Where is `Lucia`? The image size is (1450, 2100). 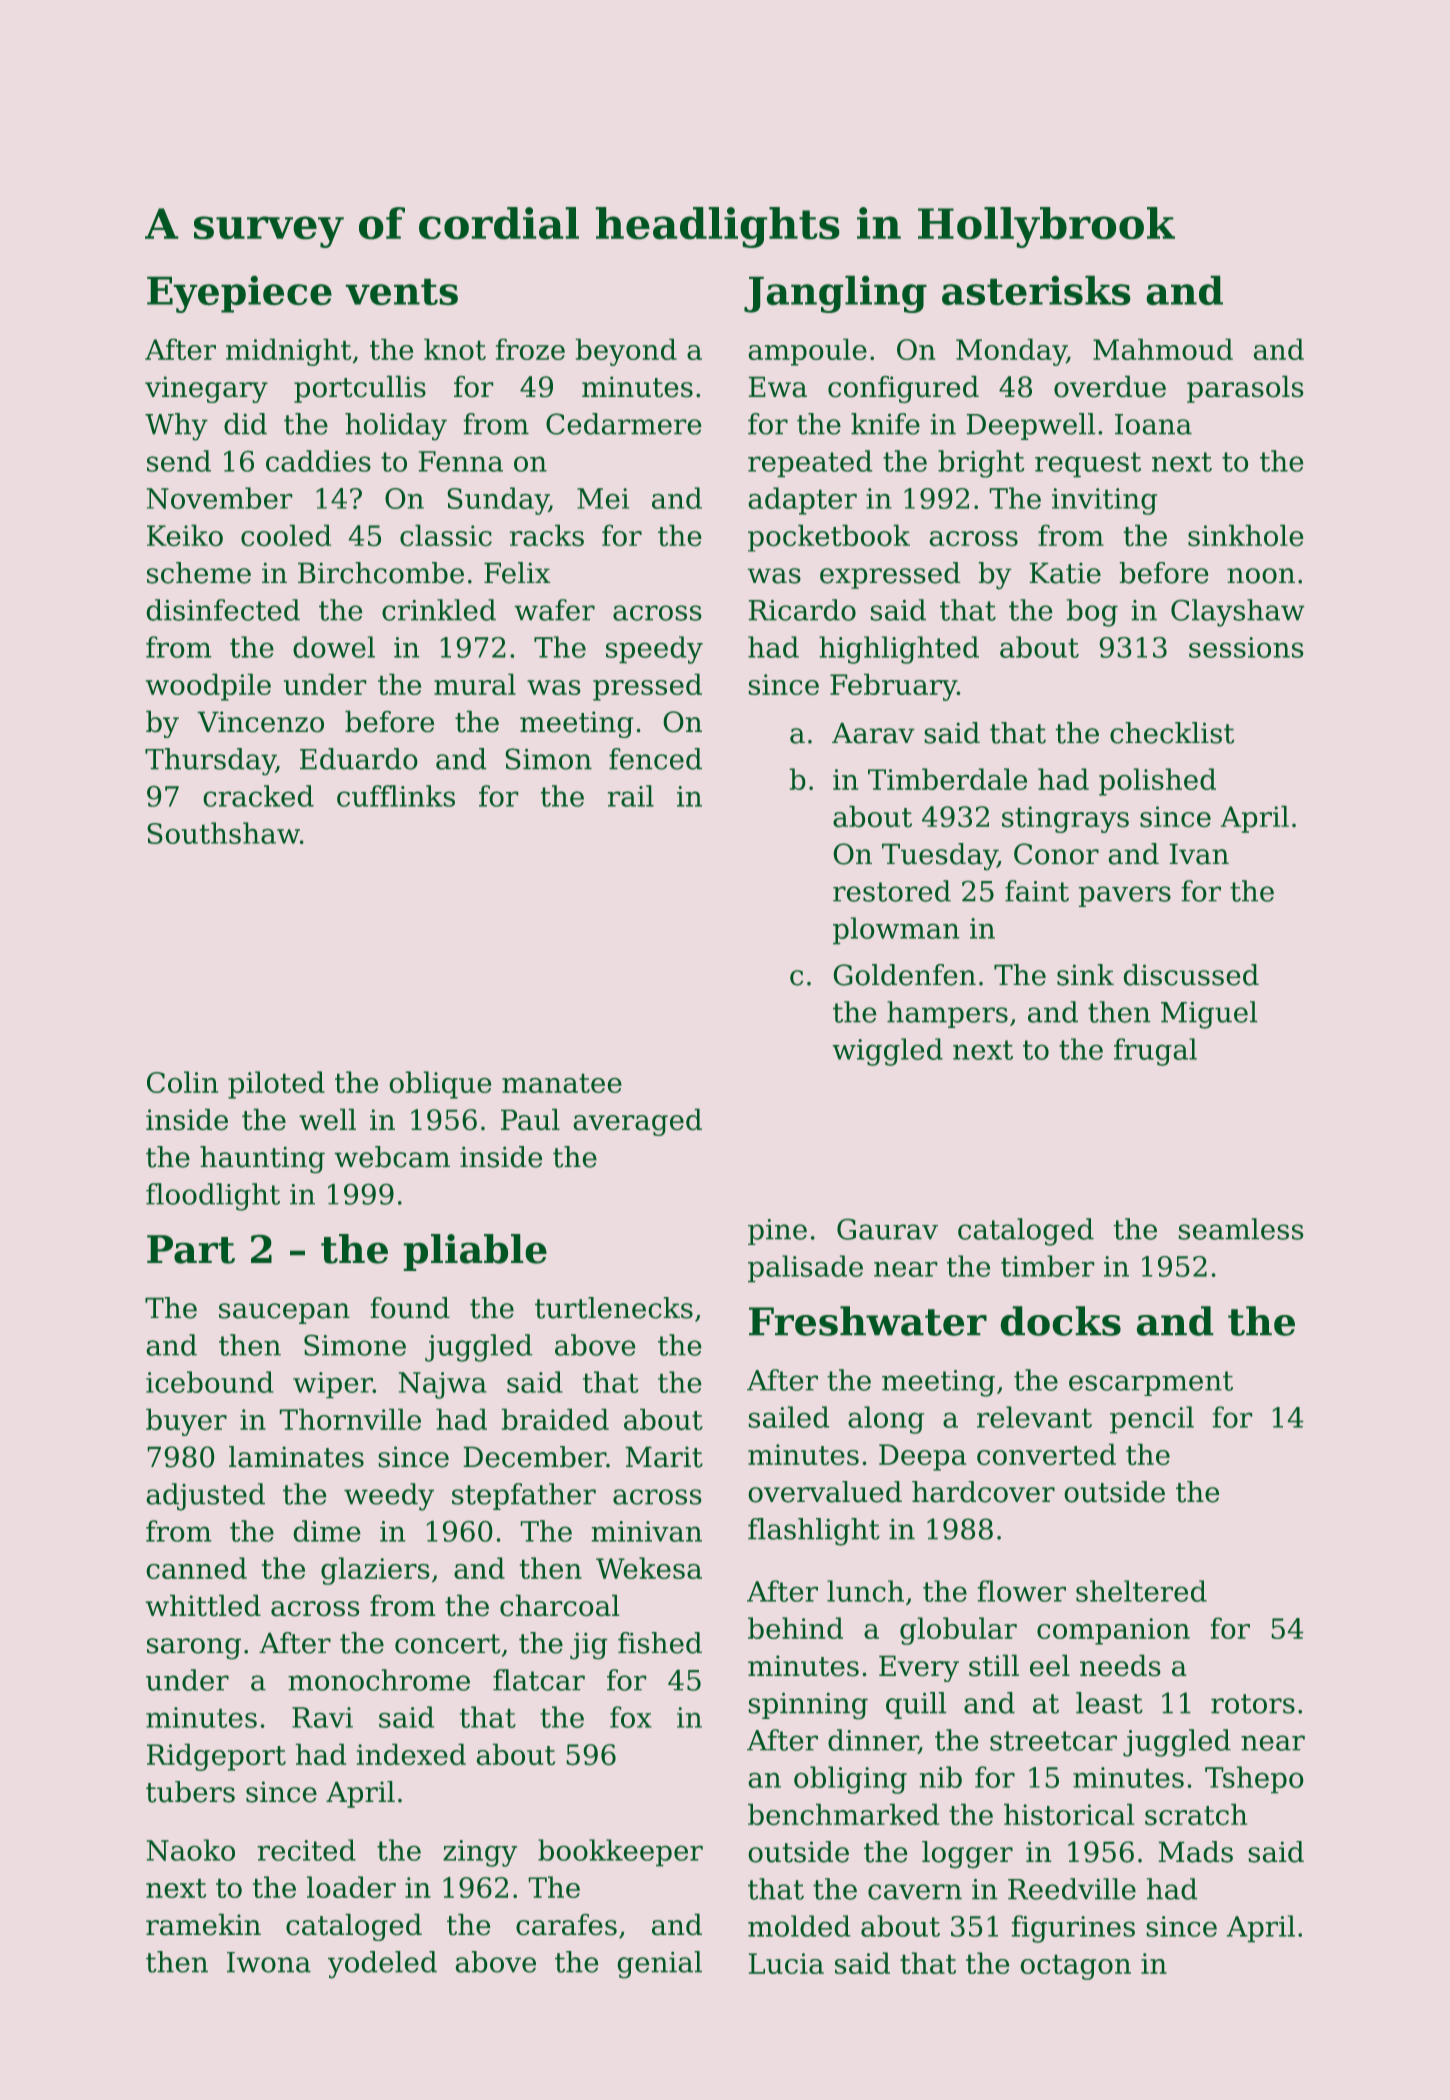
Lucia is located at coordinates (786, 1963).
